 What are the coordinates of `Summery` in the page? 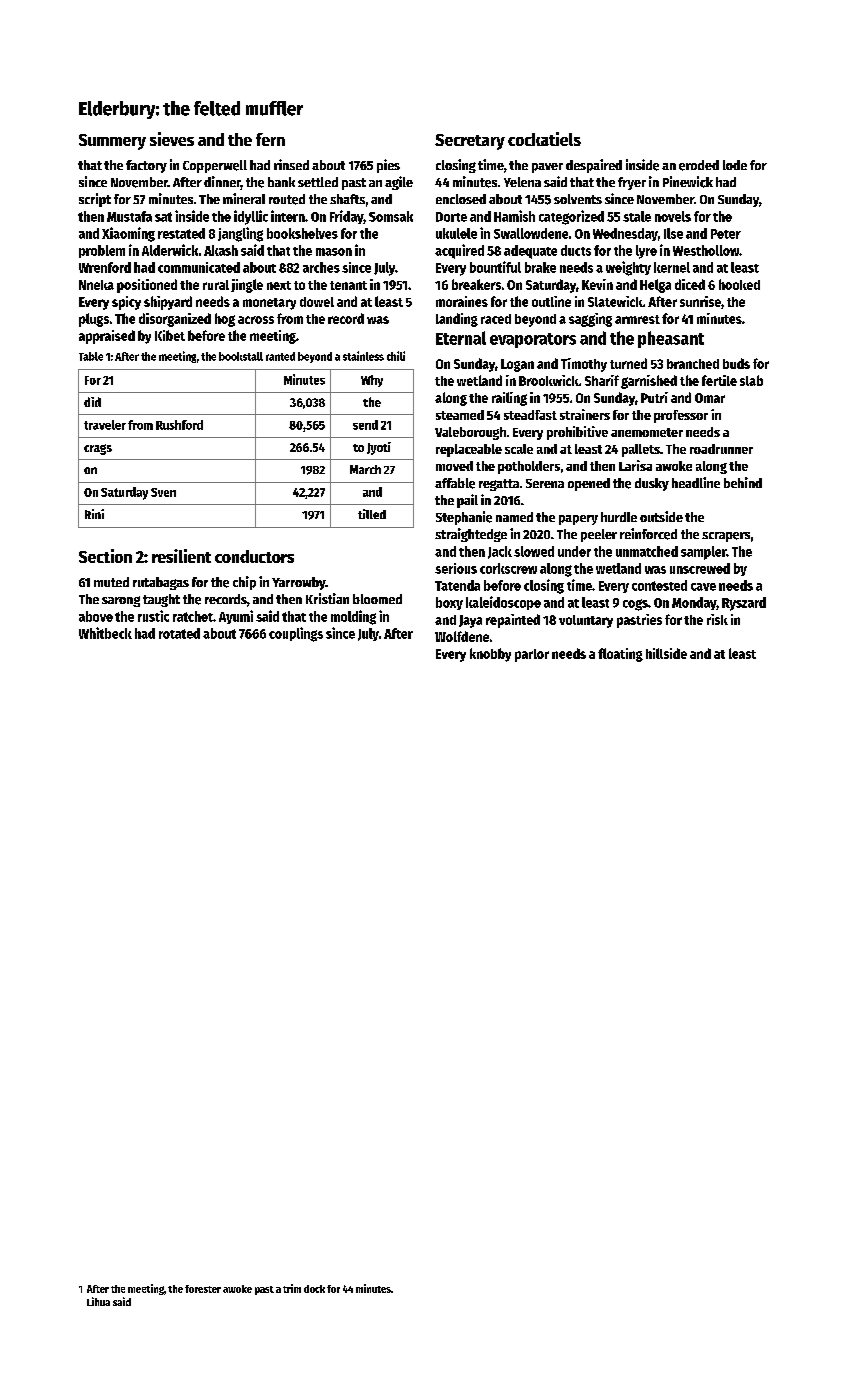 It's located at (112, 142).
